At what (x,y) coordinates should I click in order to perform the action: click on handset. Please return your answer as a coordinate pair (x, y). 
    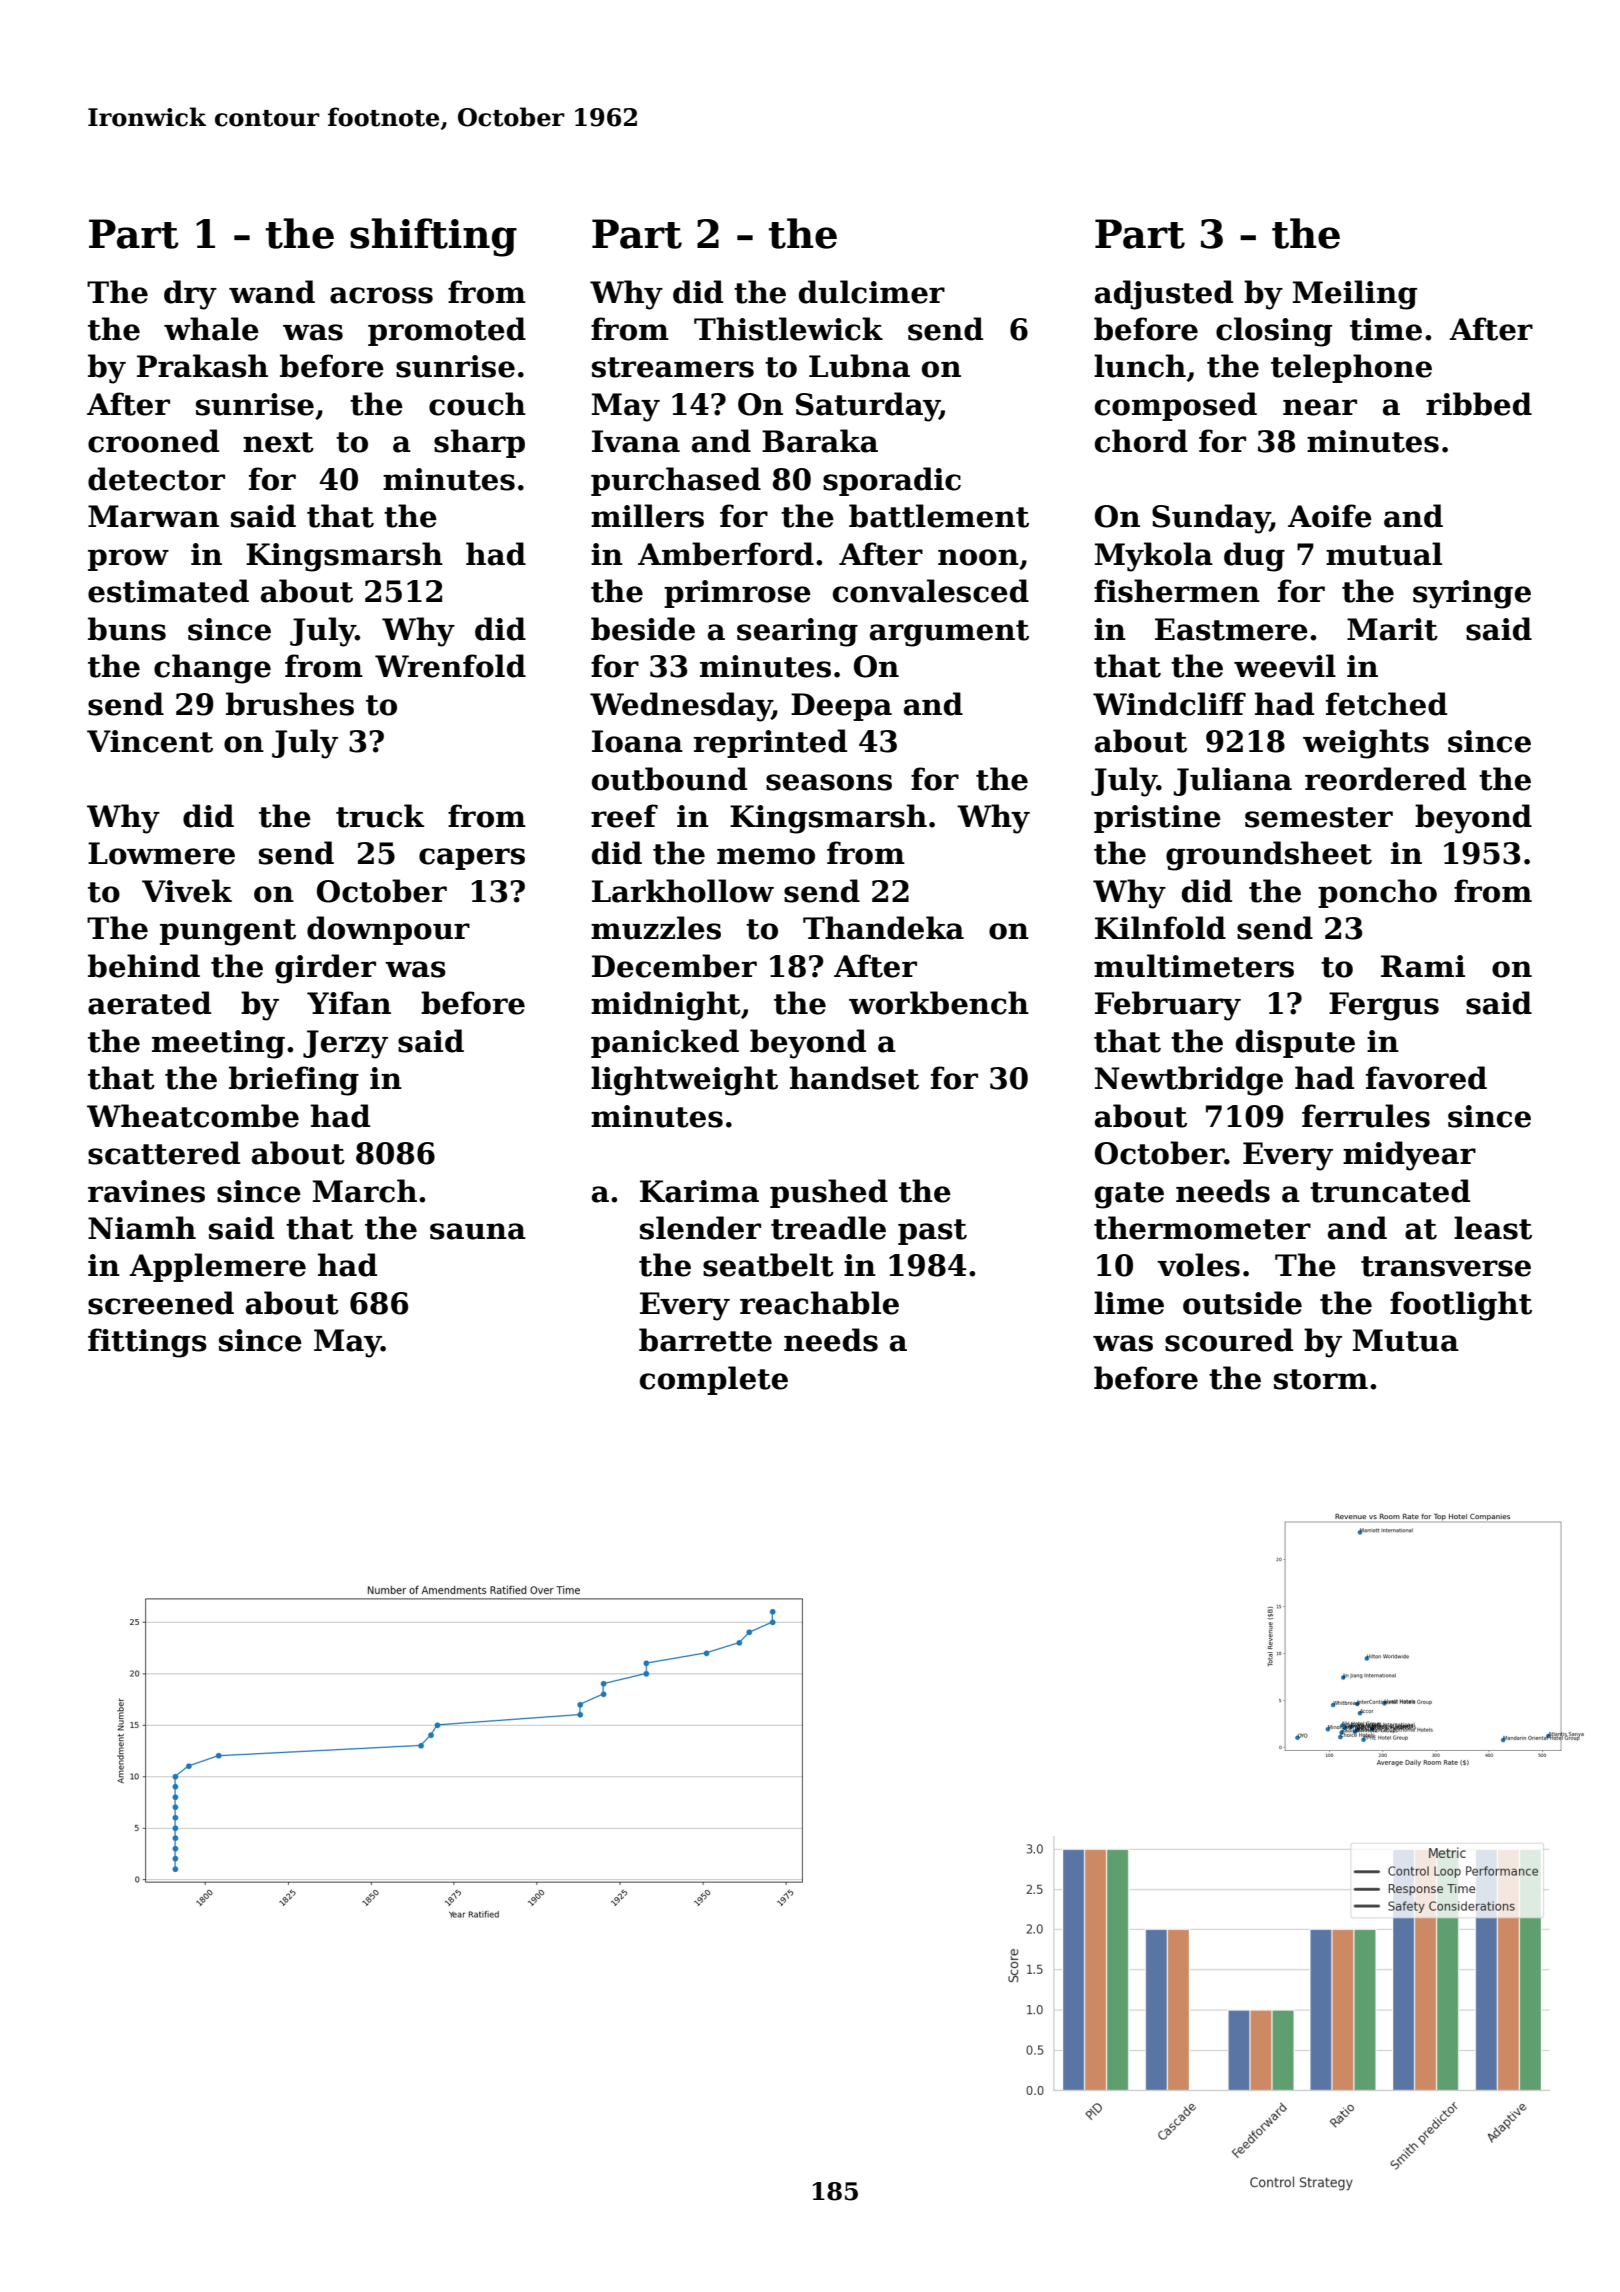
    Looking at the image, I should click on (854, 1078).
